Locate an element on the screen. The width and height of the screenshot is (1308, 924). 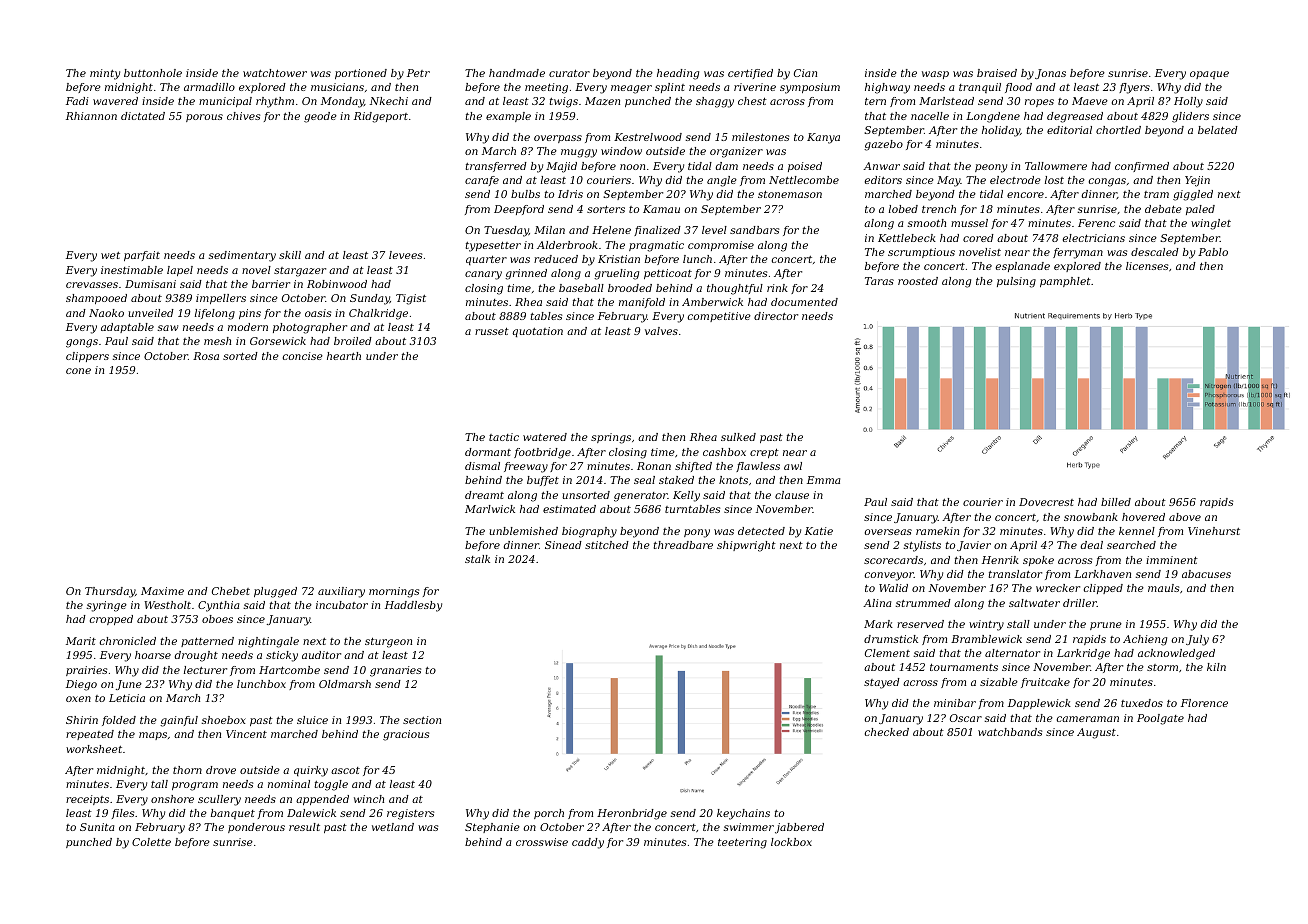
cone is located at coordinates (78, 371).
